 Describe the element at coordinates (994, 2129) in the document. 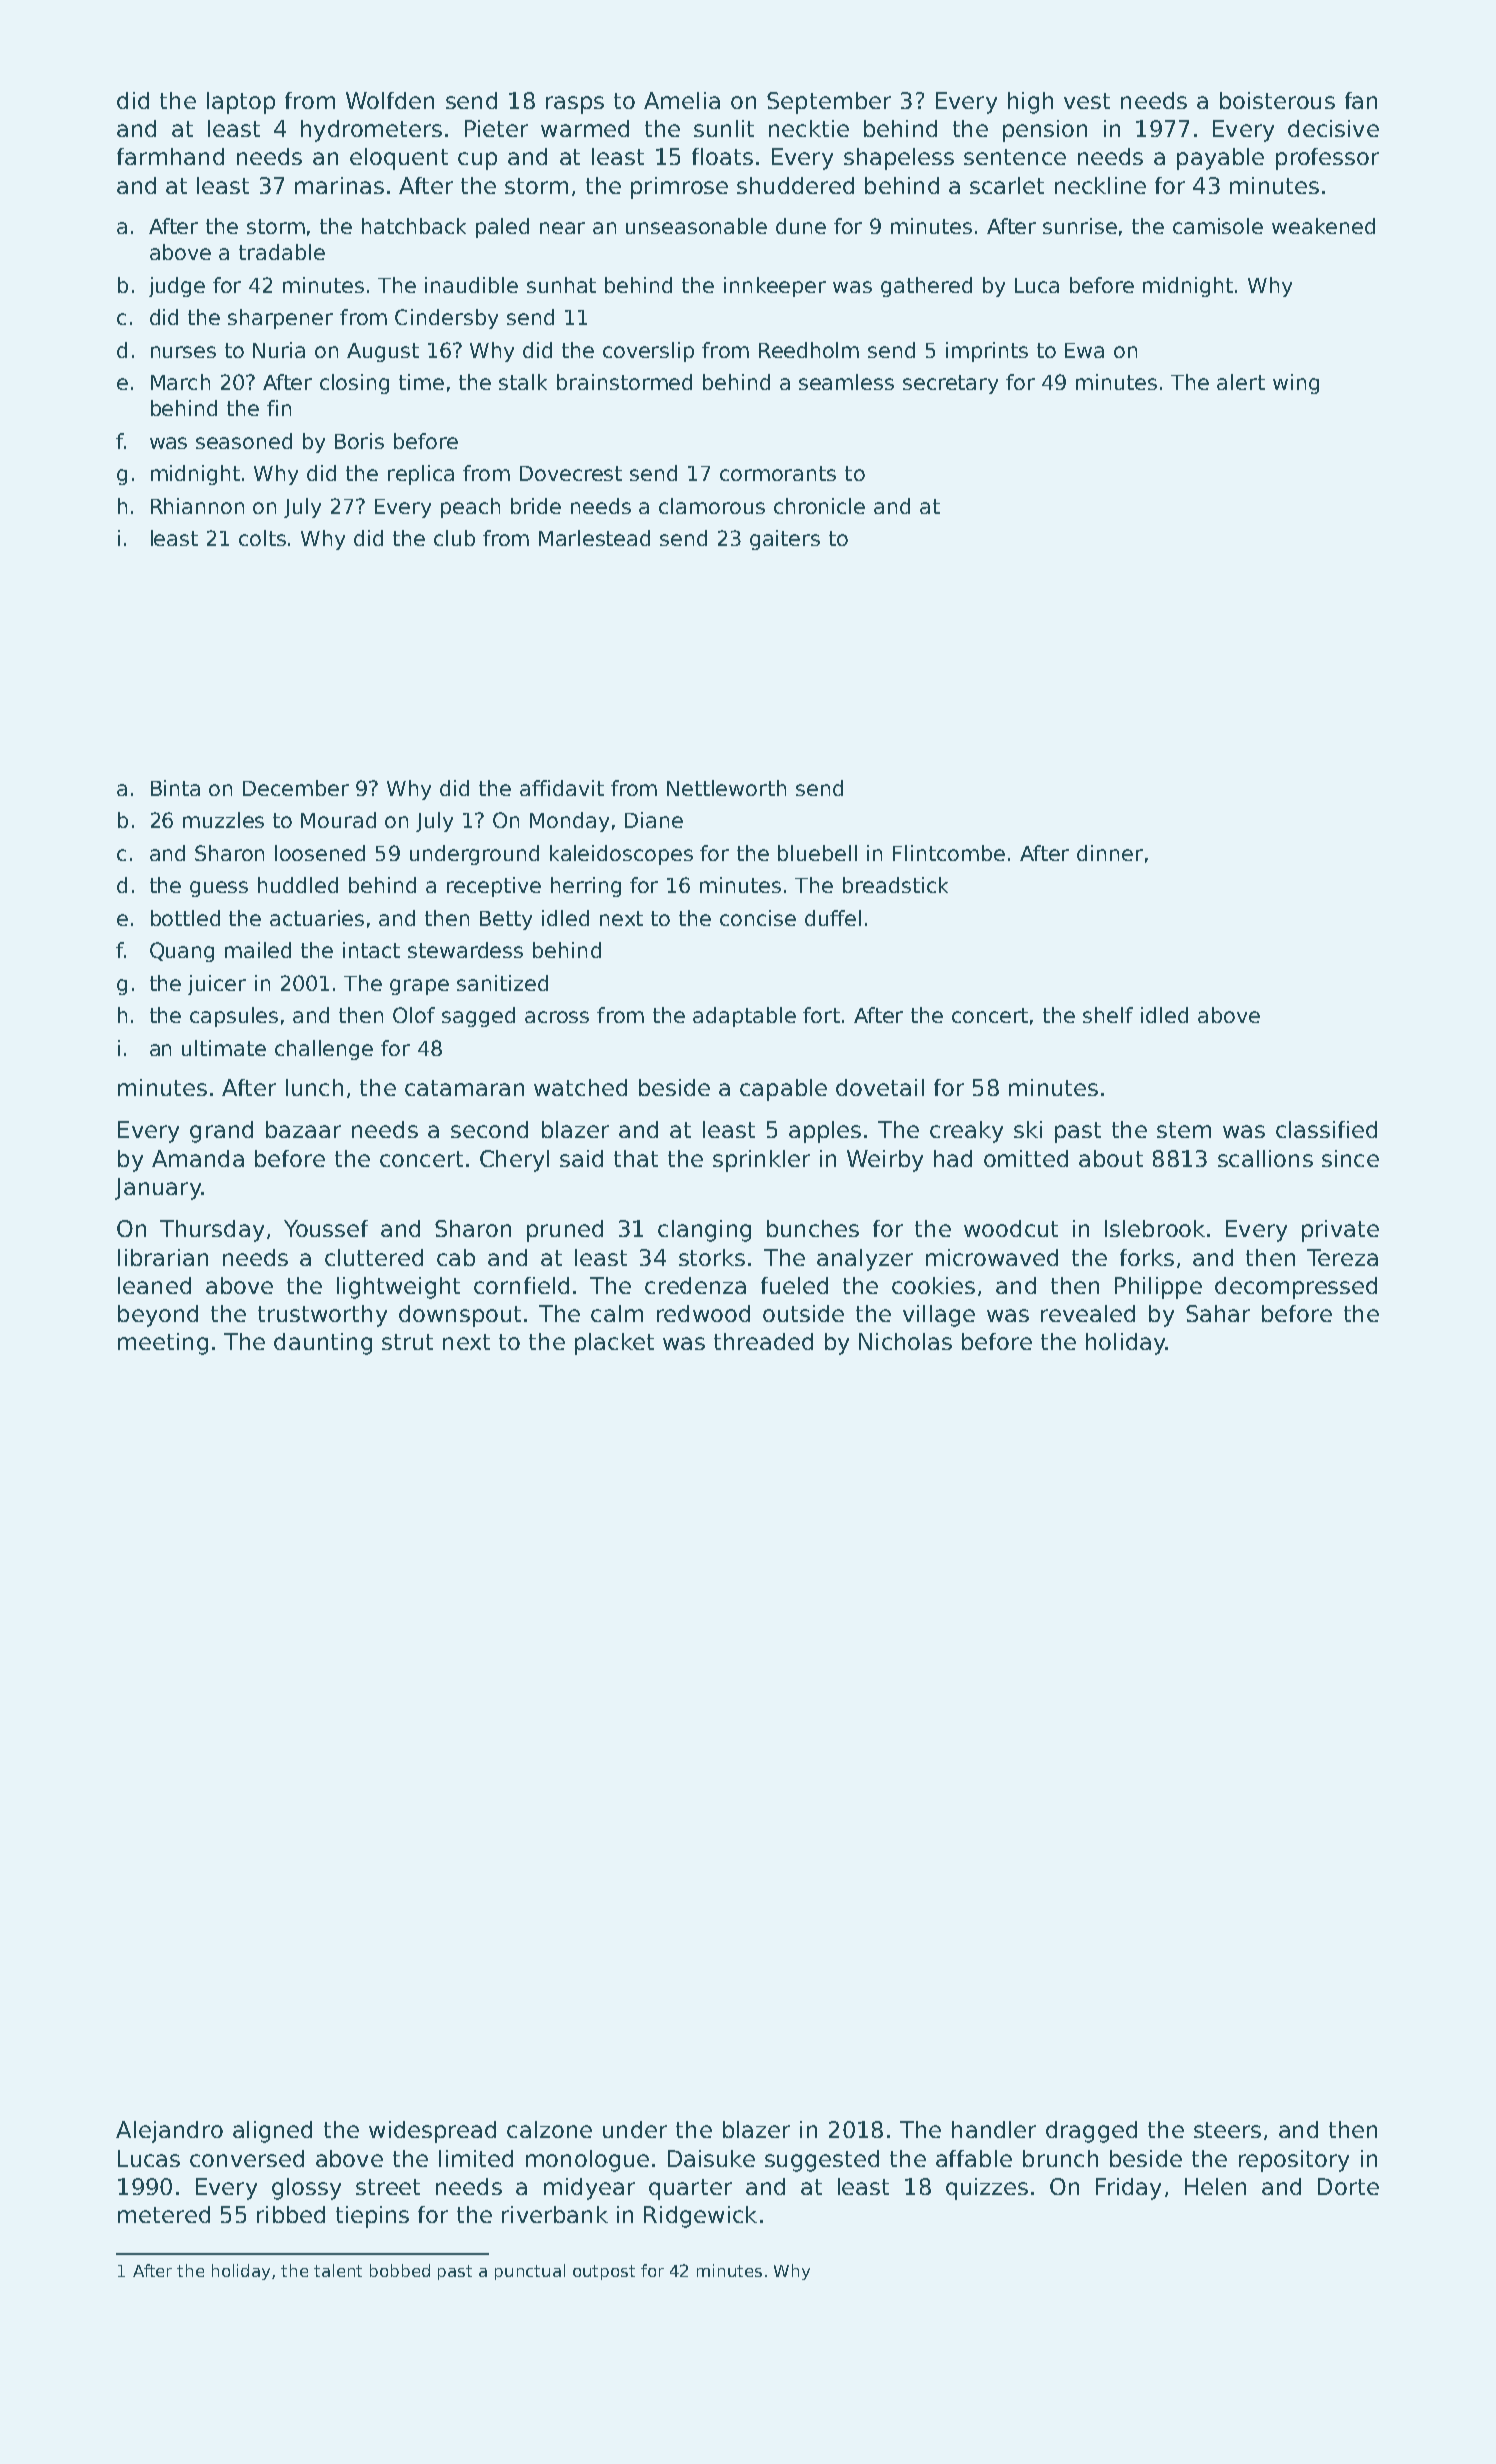

I see `handler` at that location.
